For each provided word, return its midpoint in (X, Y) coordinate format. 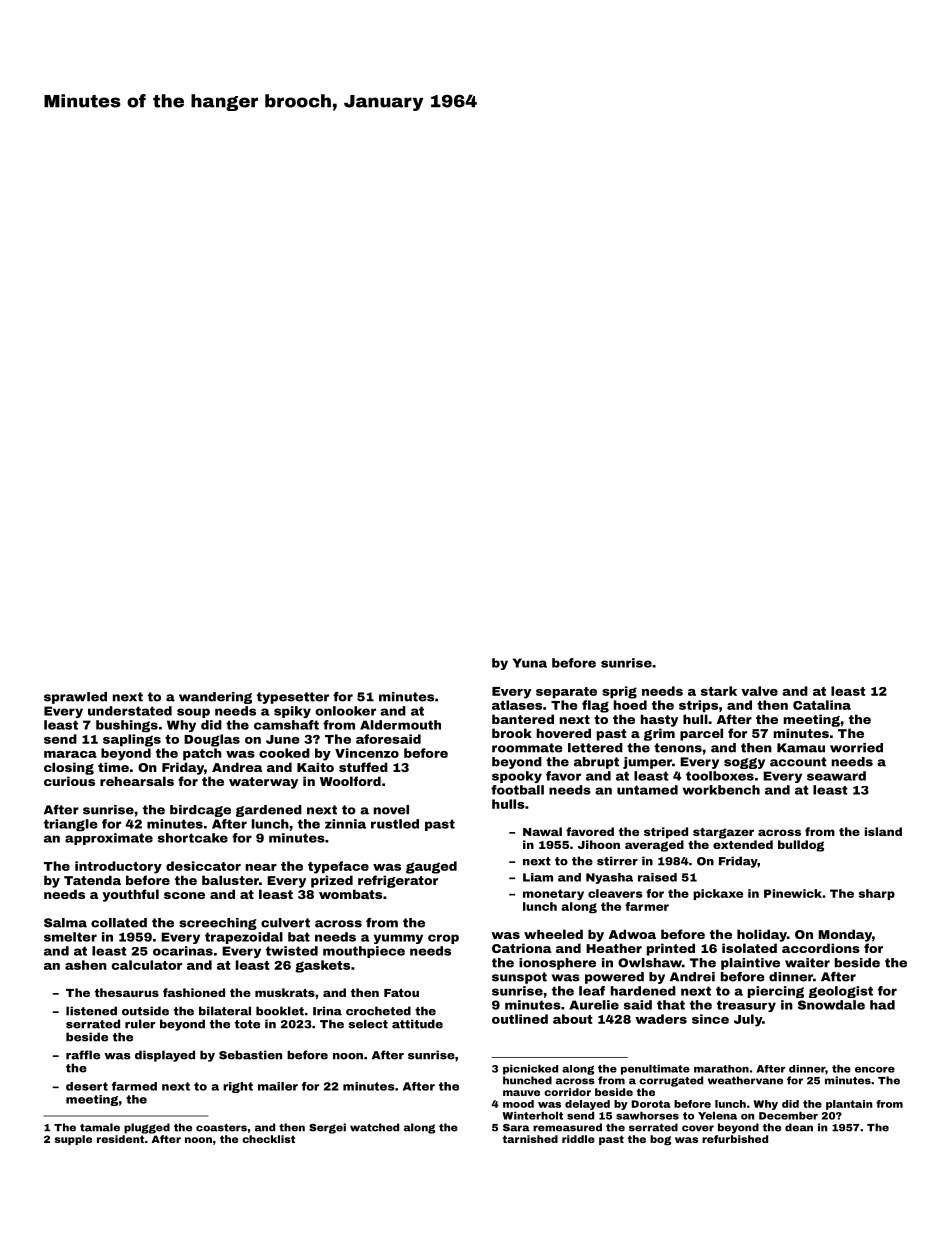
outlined (520, 1019)
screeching (218, 924)
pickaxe (718, 894)
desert (87, 1086)
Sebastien (250, 1055)
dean (799, 1127)
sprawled (75, 698)
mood (518, 1104)
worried (856, 748)
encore (875, 1070)
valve (759, 691)
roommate (527, 748)
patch (202, 754)
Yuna (530, 663)
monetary (553, 894)
